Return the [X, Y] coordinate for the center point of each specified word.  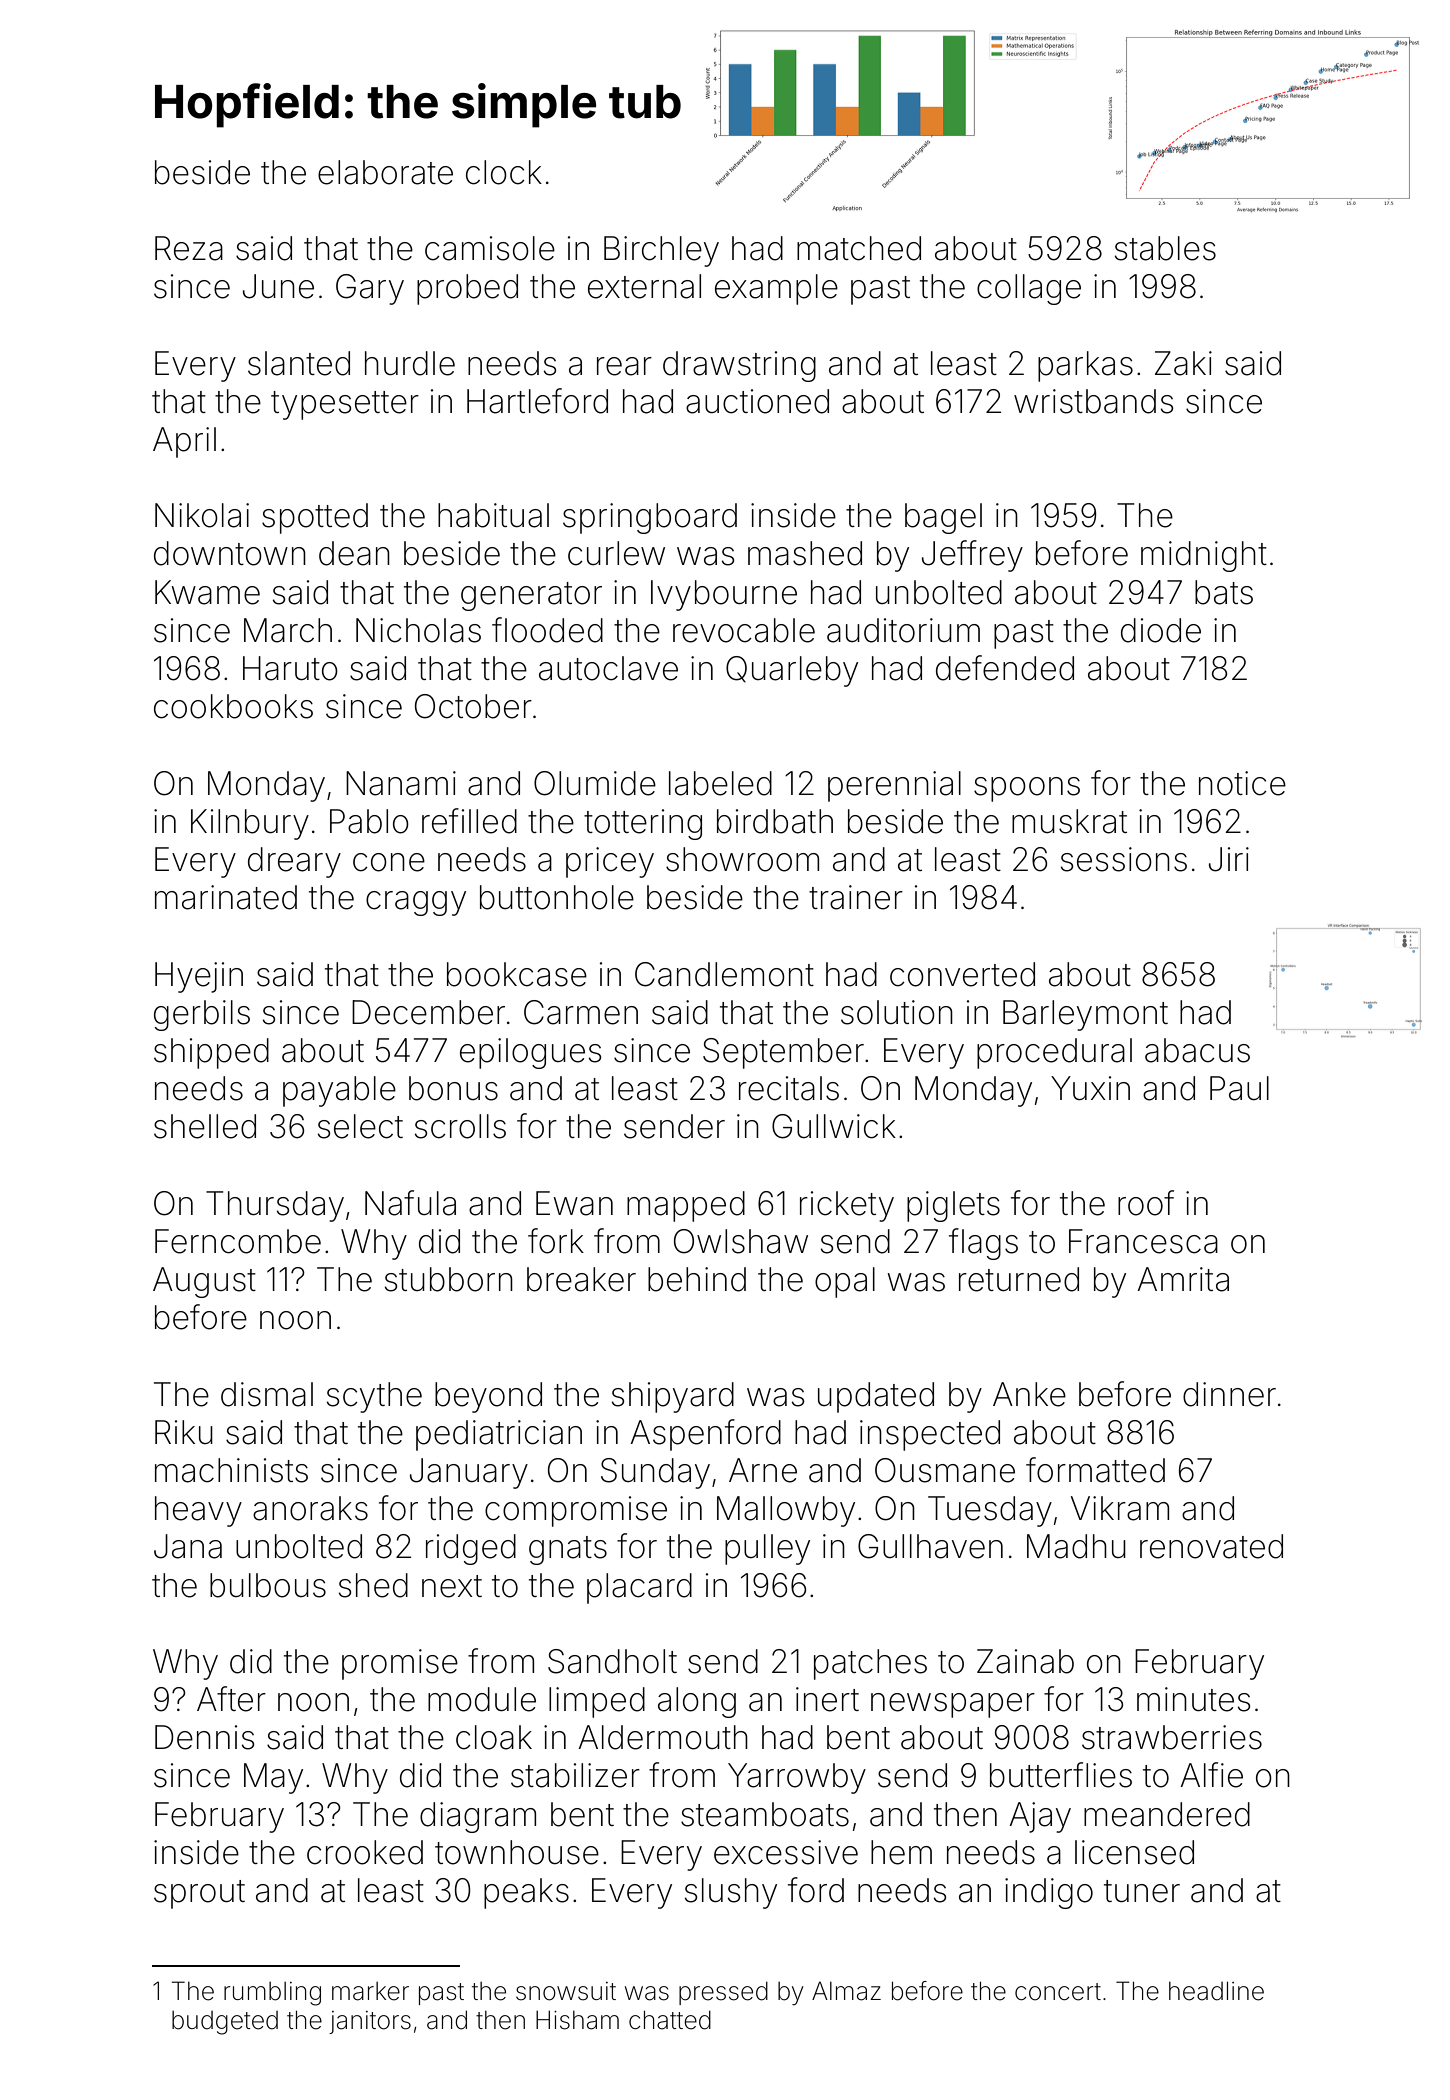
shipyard [673, 1397]
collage [1029, 289]
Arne [763, 1470]
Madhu [1076, 1546]
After [231, 1699]
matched [859, 248]
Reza [189, 248]
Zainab [1025, 1661]
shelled [205, 1126]
